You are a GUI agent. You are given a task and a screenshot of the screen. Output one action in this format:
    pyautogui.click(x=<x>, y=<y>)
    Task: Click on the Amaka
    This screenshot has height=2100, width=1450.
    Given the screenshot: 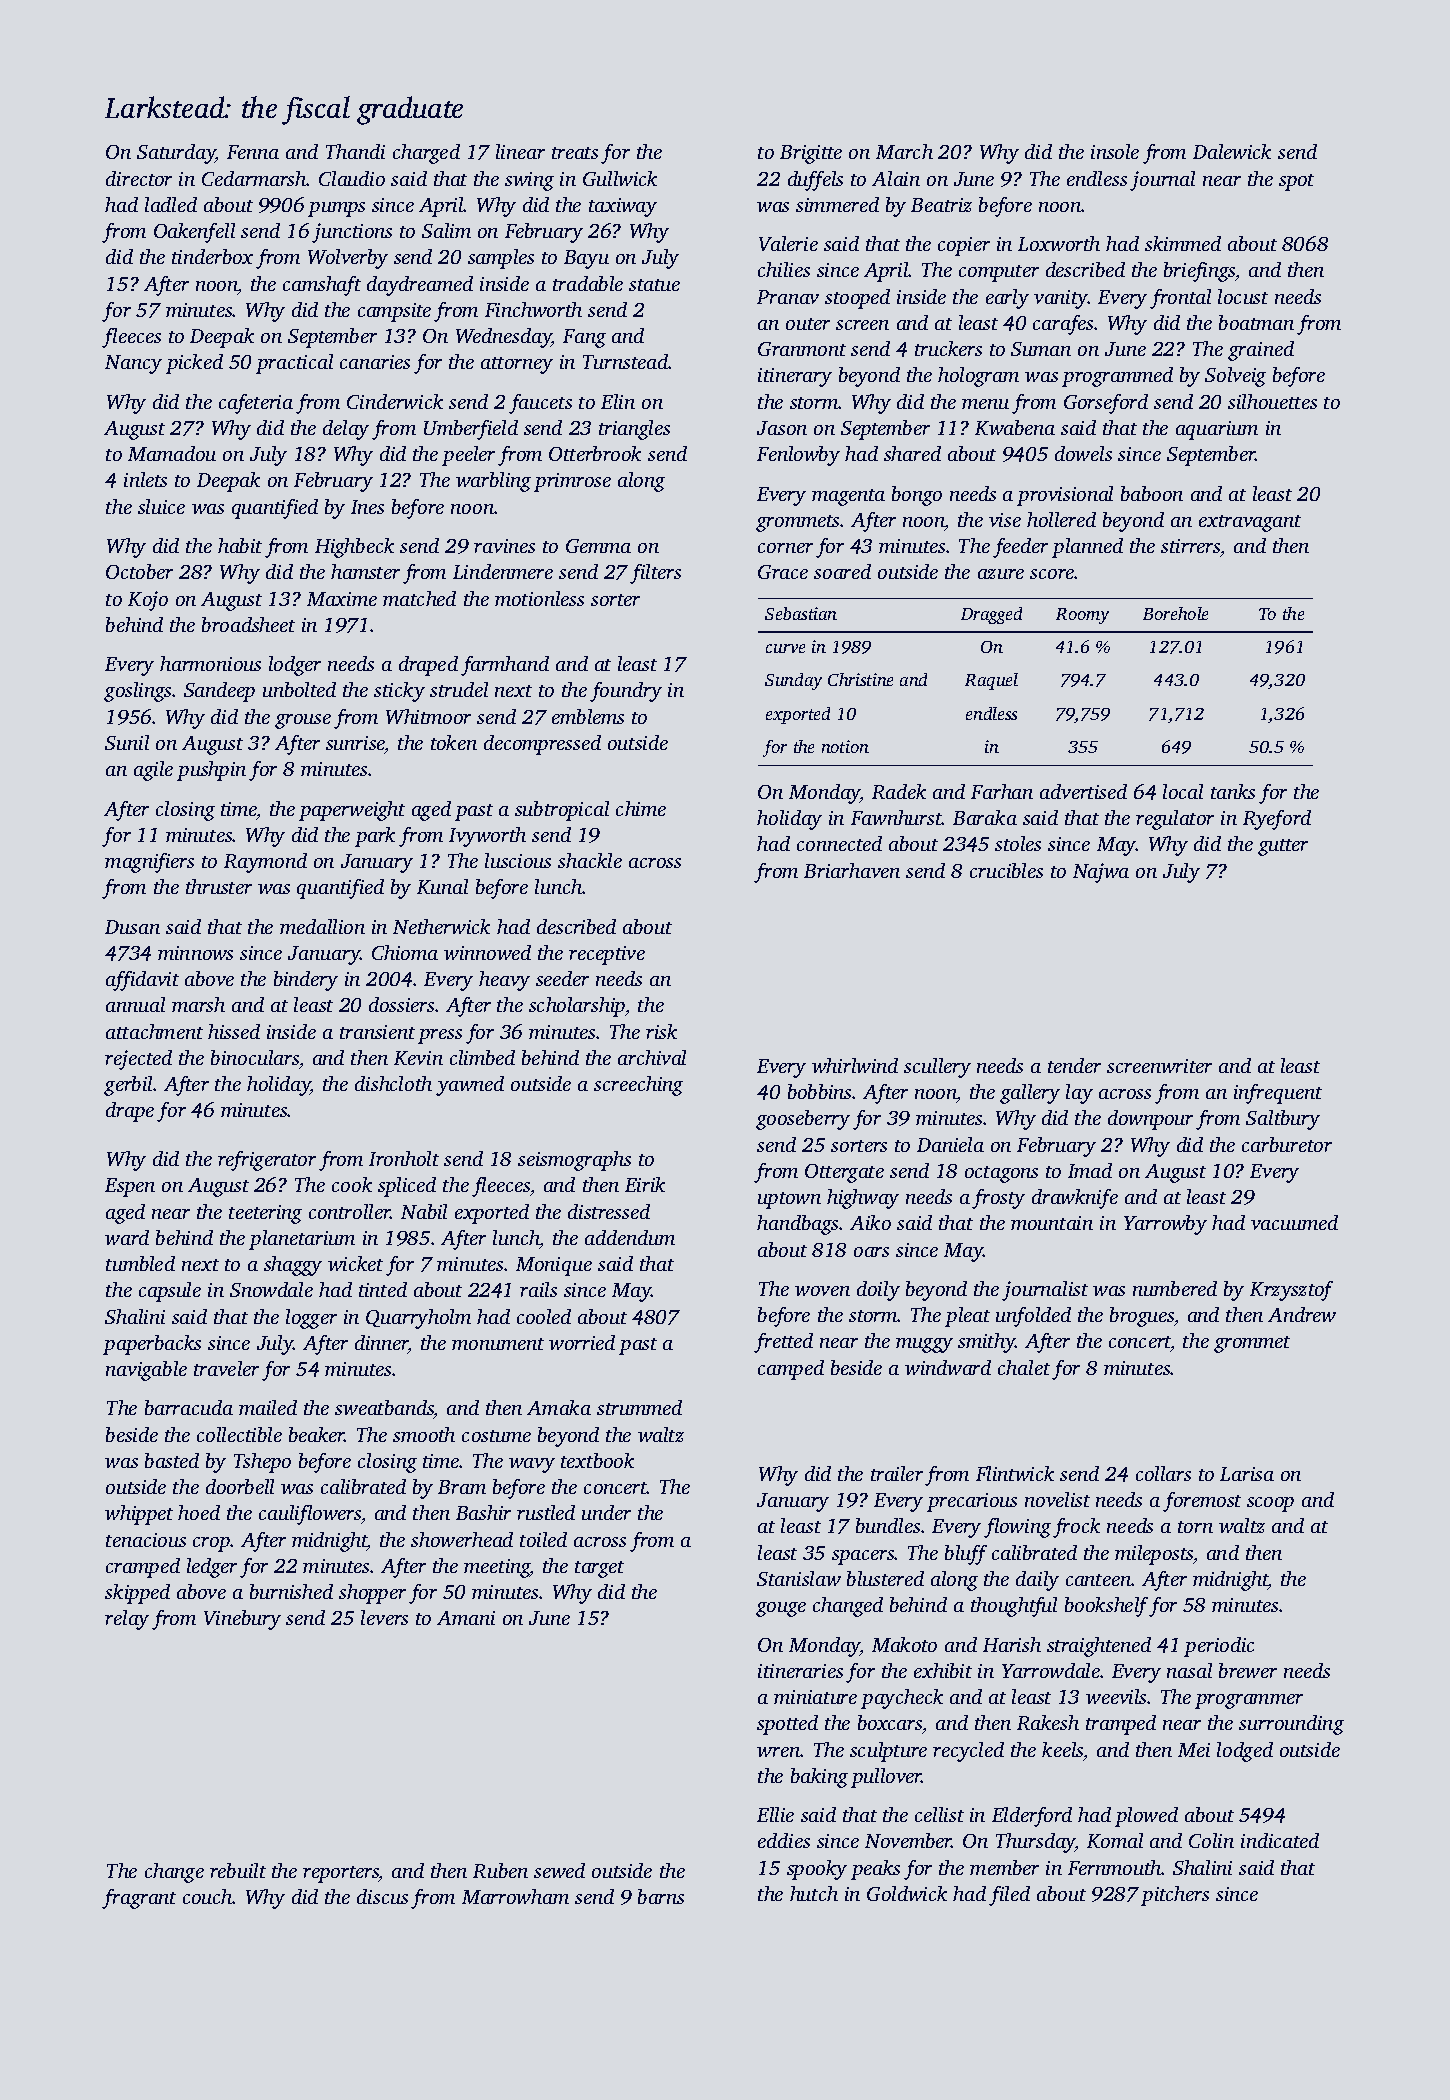 What is the action you would take?
    pyautogui.click(x=559, y=1407)
